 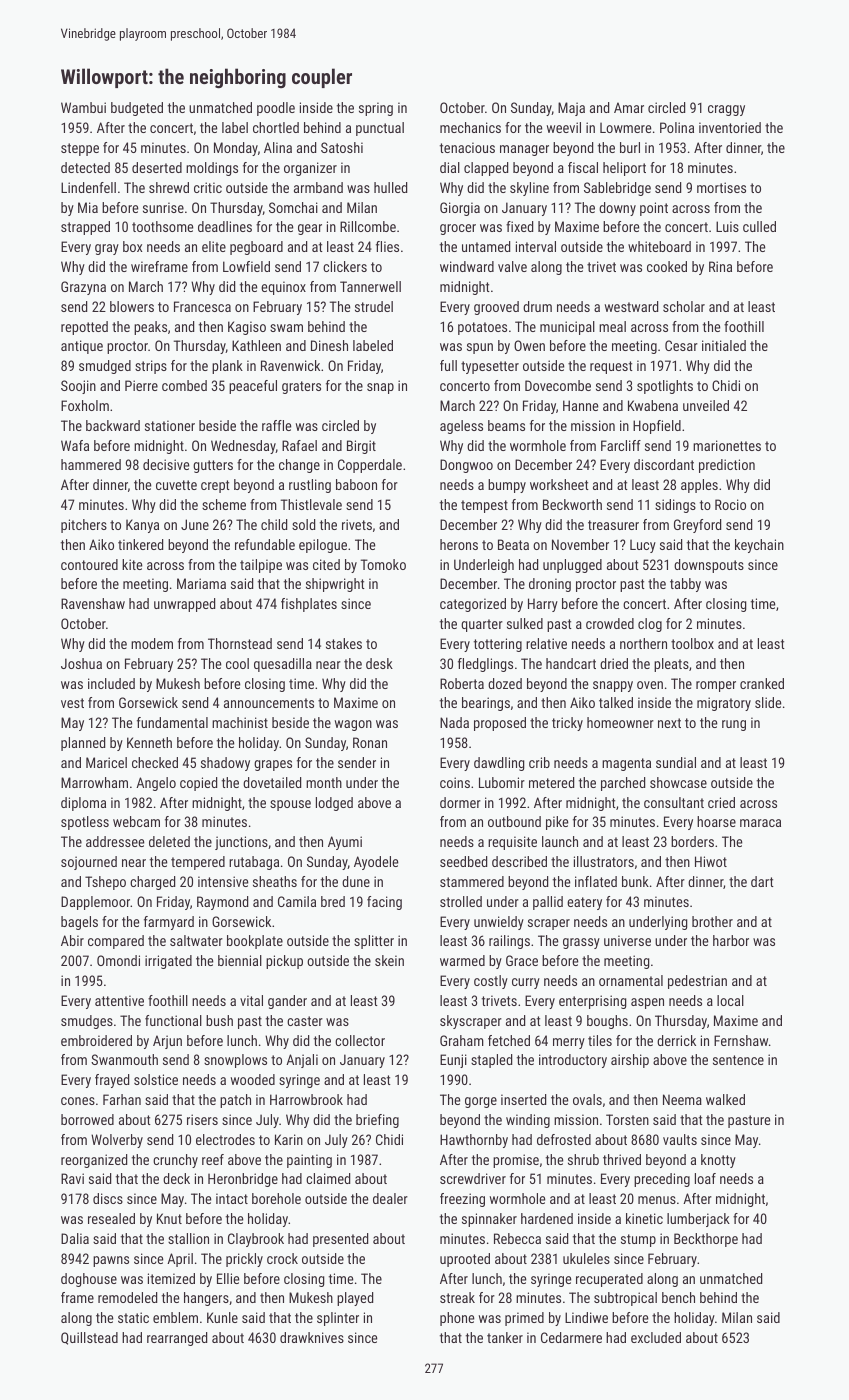 I want to click on Monday, so click(x=236, y=149).
